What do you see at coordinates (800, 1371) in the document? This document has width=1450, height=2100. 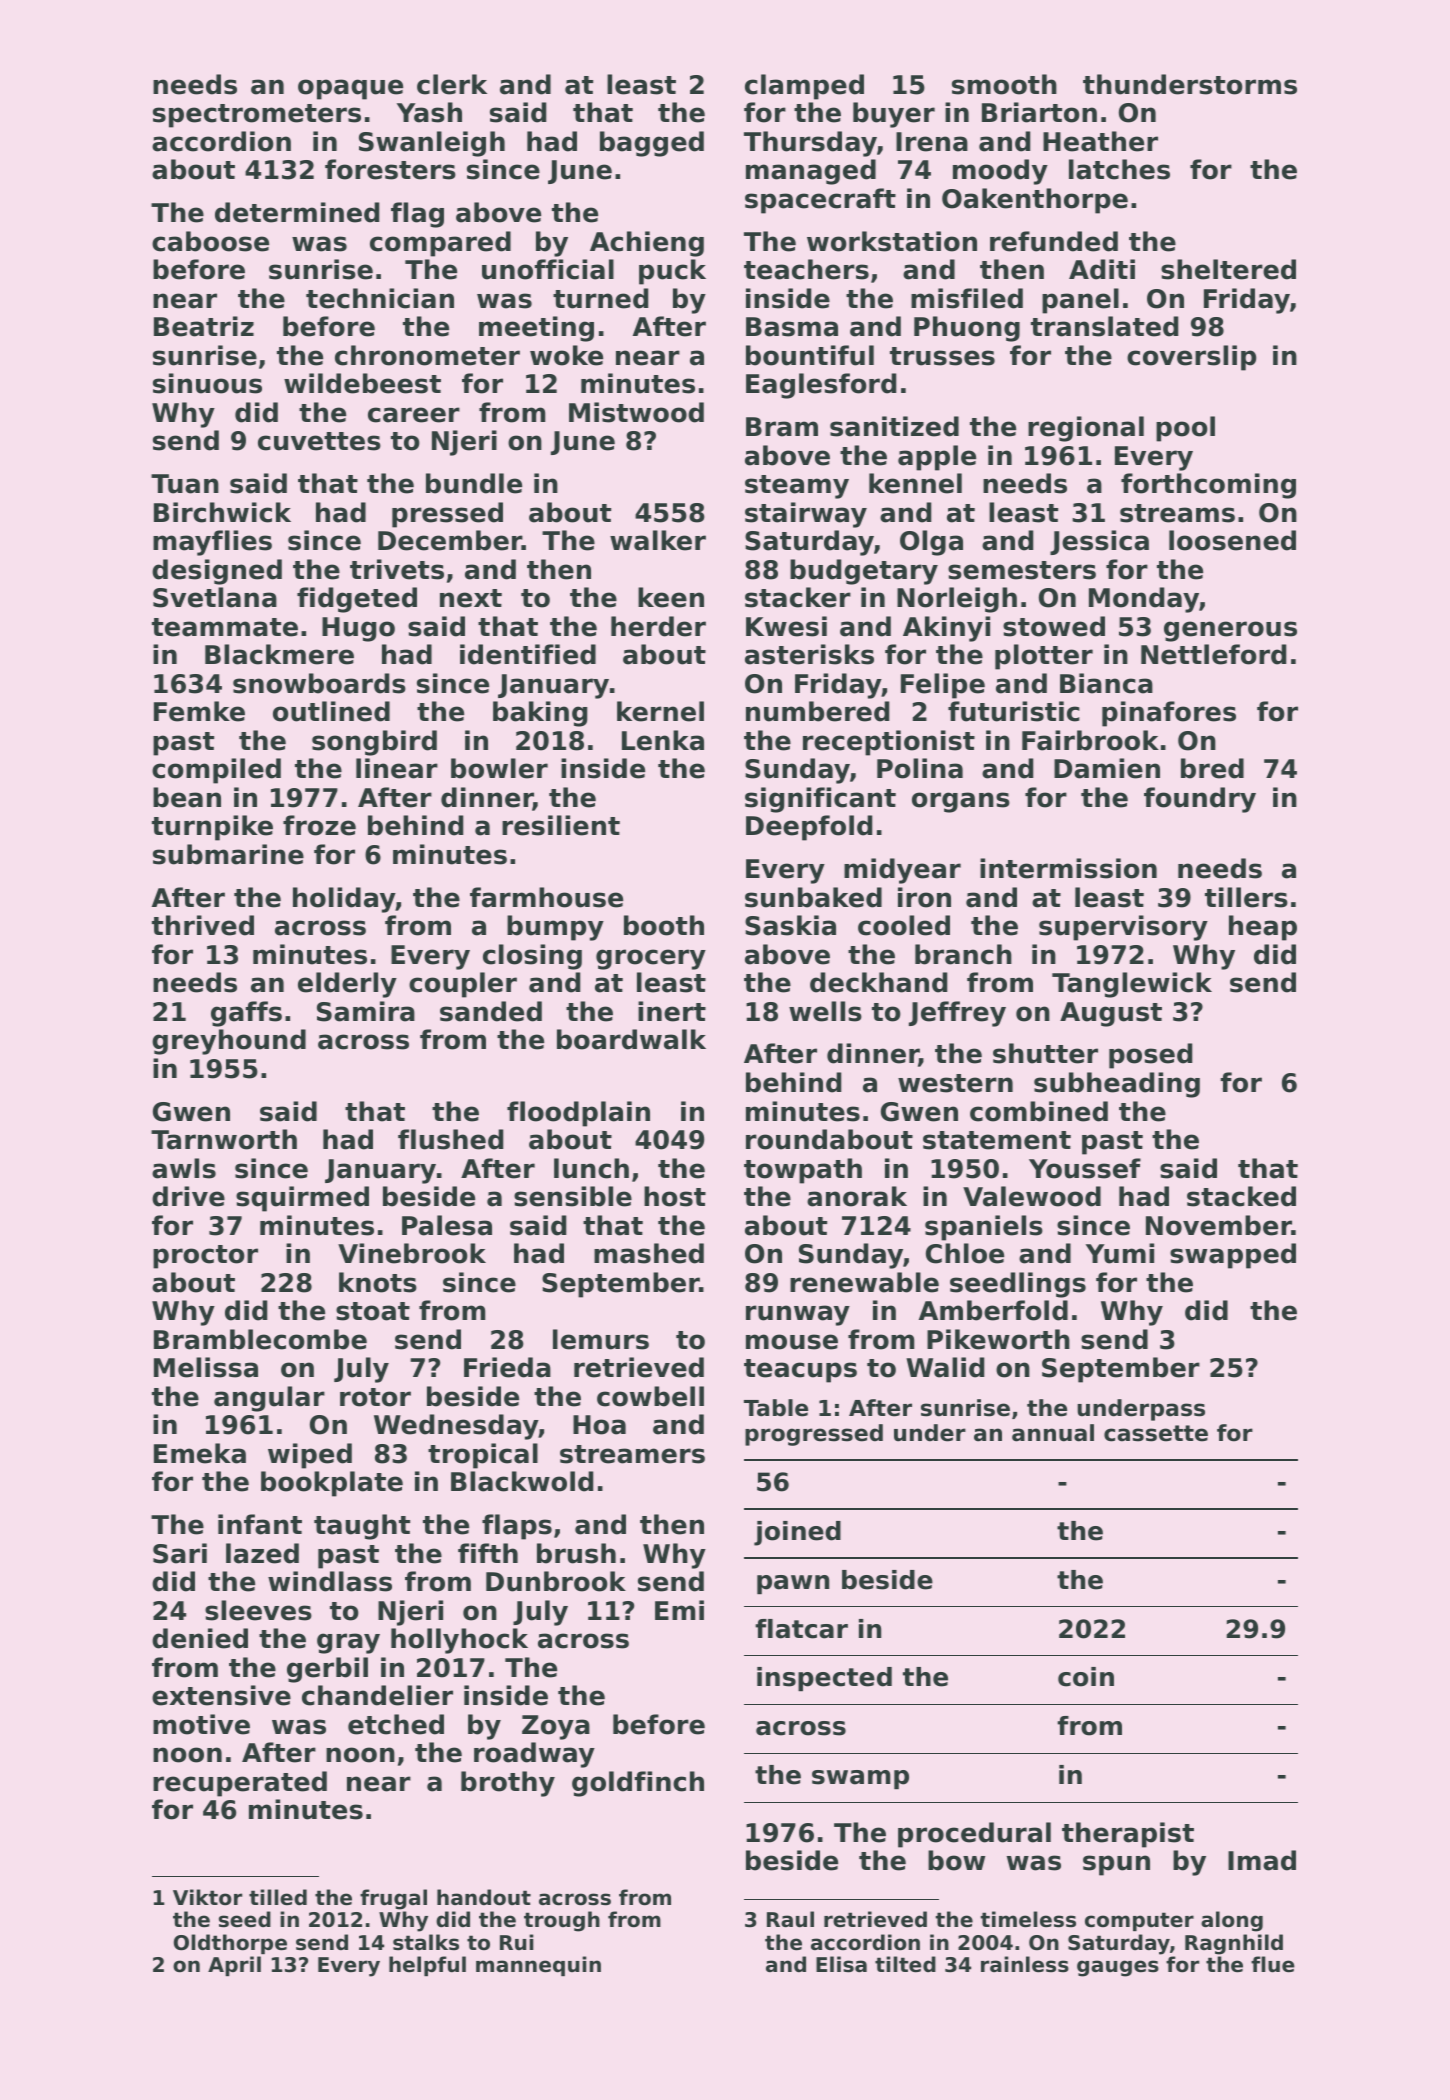 I see `teacups` at bounding box center [800, 1371].
